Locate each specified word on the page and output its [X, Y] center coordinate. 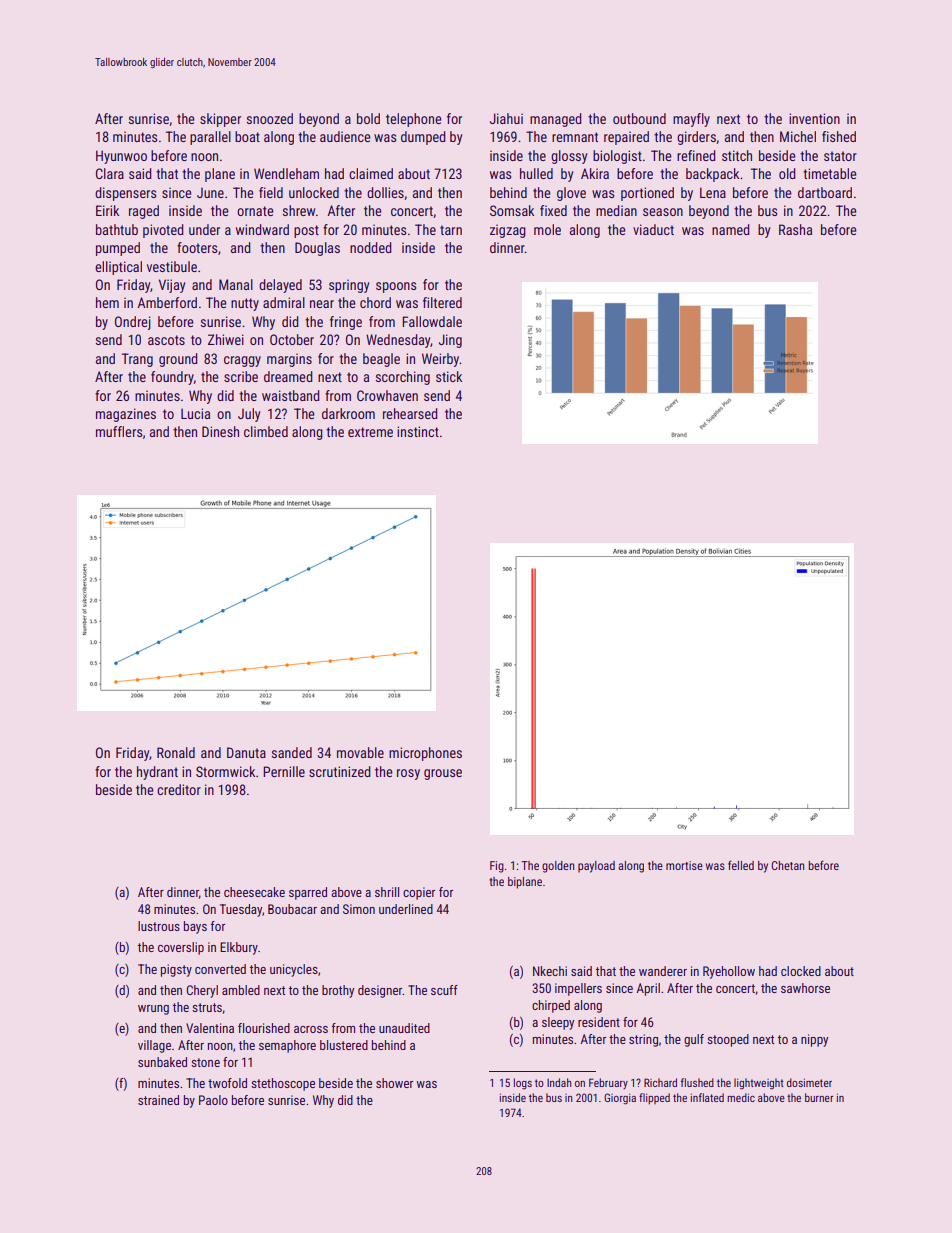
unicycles [294, 970]
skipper [220, 120]
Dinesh [220, 431]
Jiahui [506, 118]
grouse [443, 774]
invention [814, 118]
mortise [684, 865]
